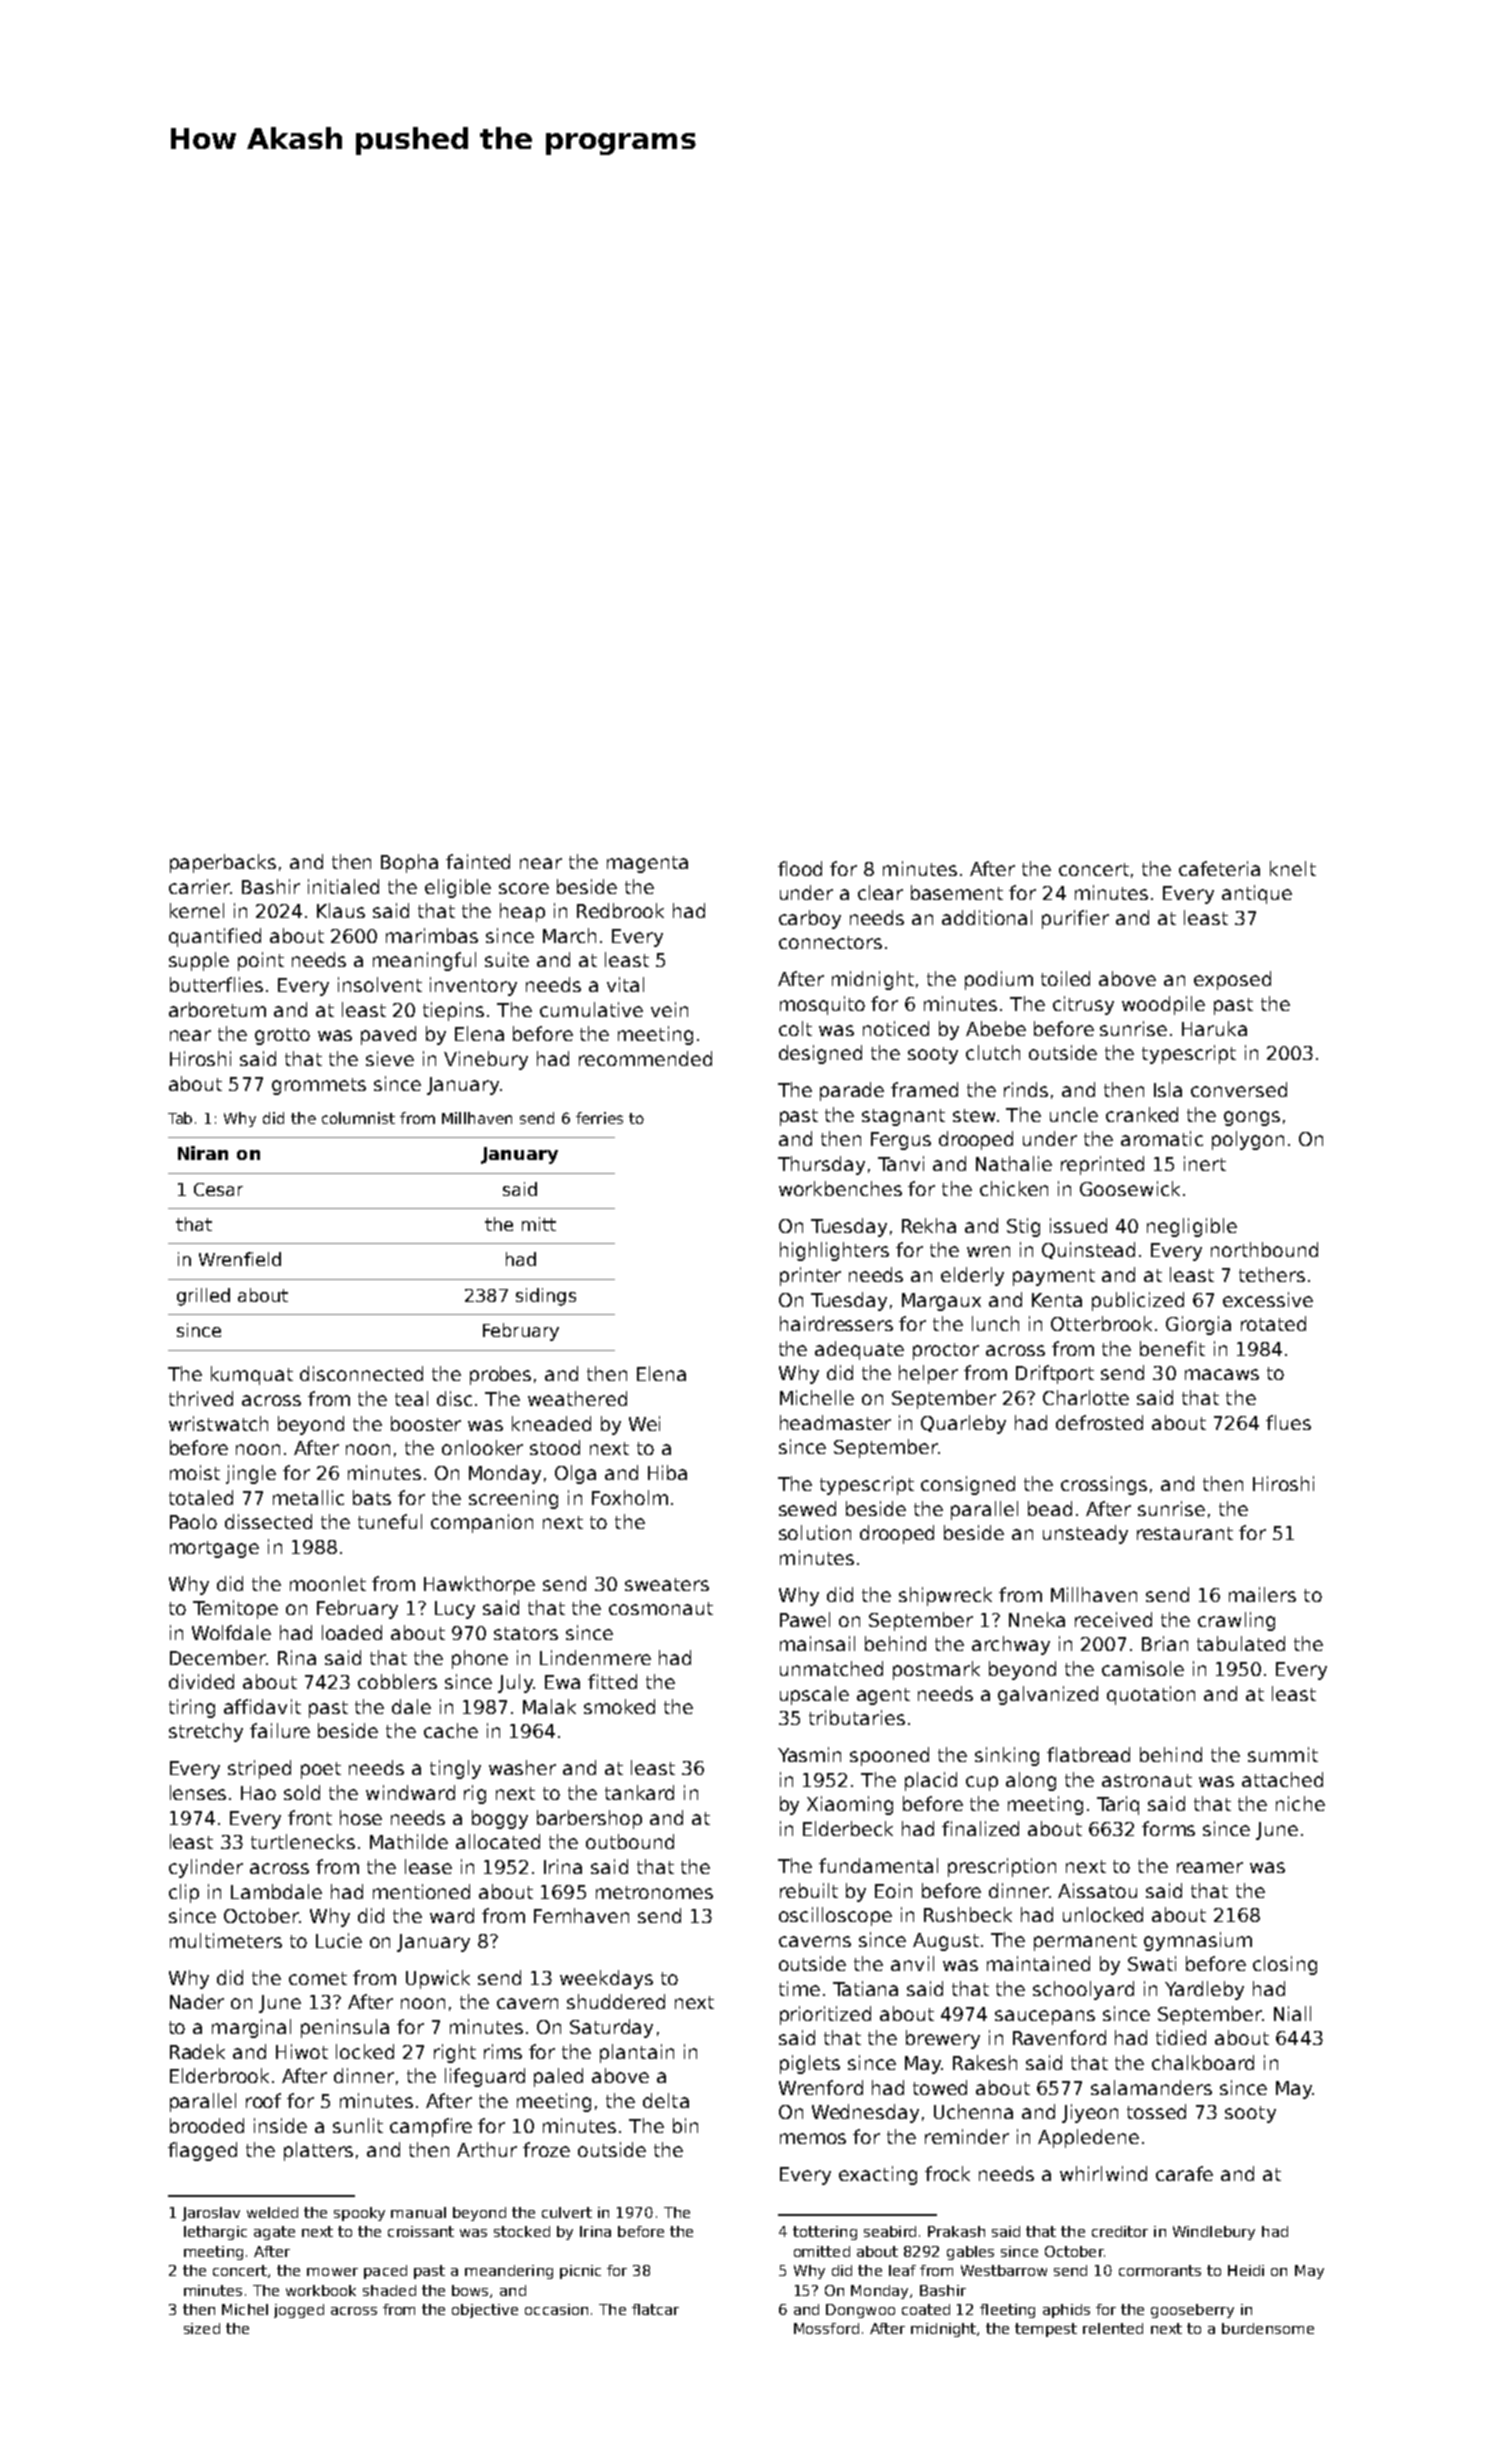 The image size is (1496, 2464). What do you see at coordinates (880, 892) in the image?
I see `clear` at bounding box center [880, 892].
